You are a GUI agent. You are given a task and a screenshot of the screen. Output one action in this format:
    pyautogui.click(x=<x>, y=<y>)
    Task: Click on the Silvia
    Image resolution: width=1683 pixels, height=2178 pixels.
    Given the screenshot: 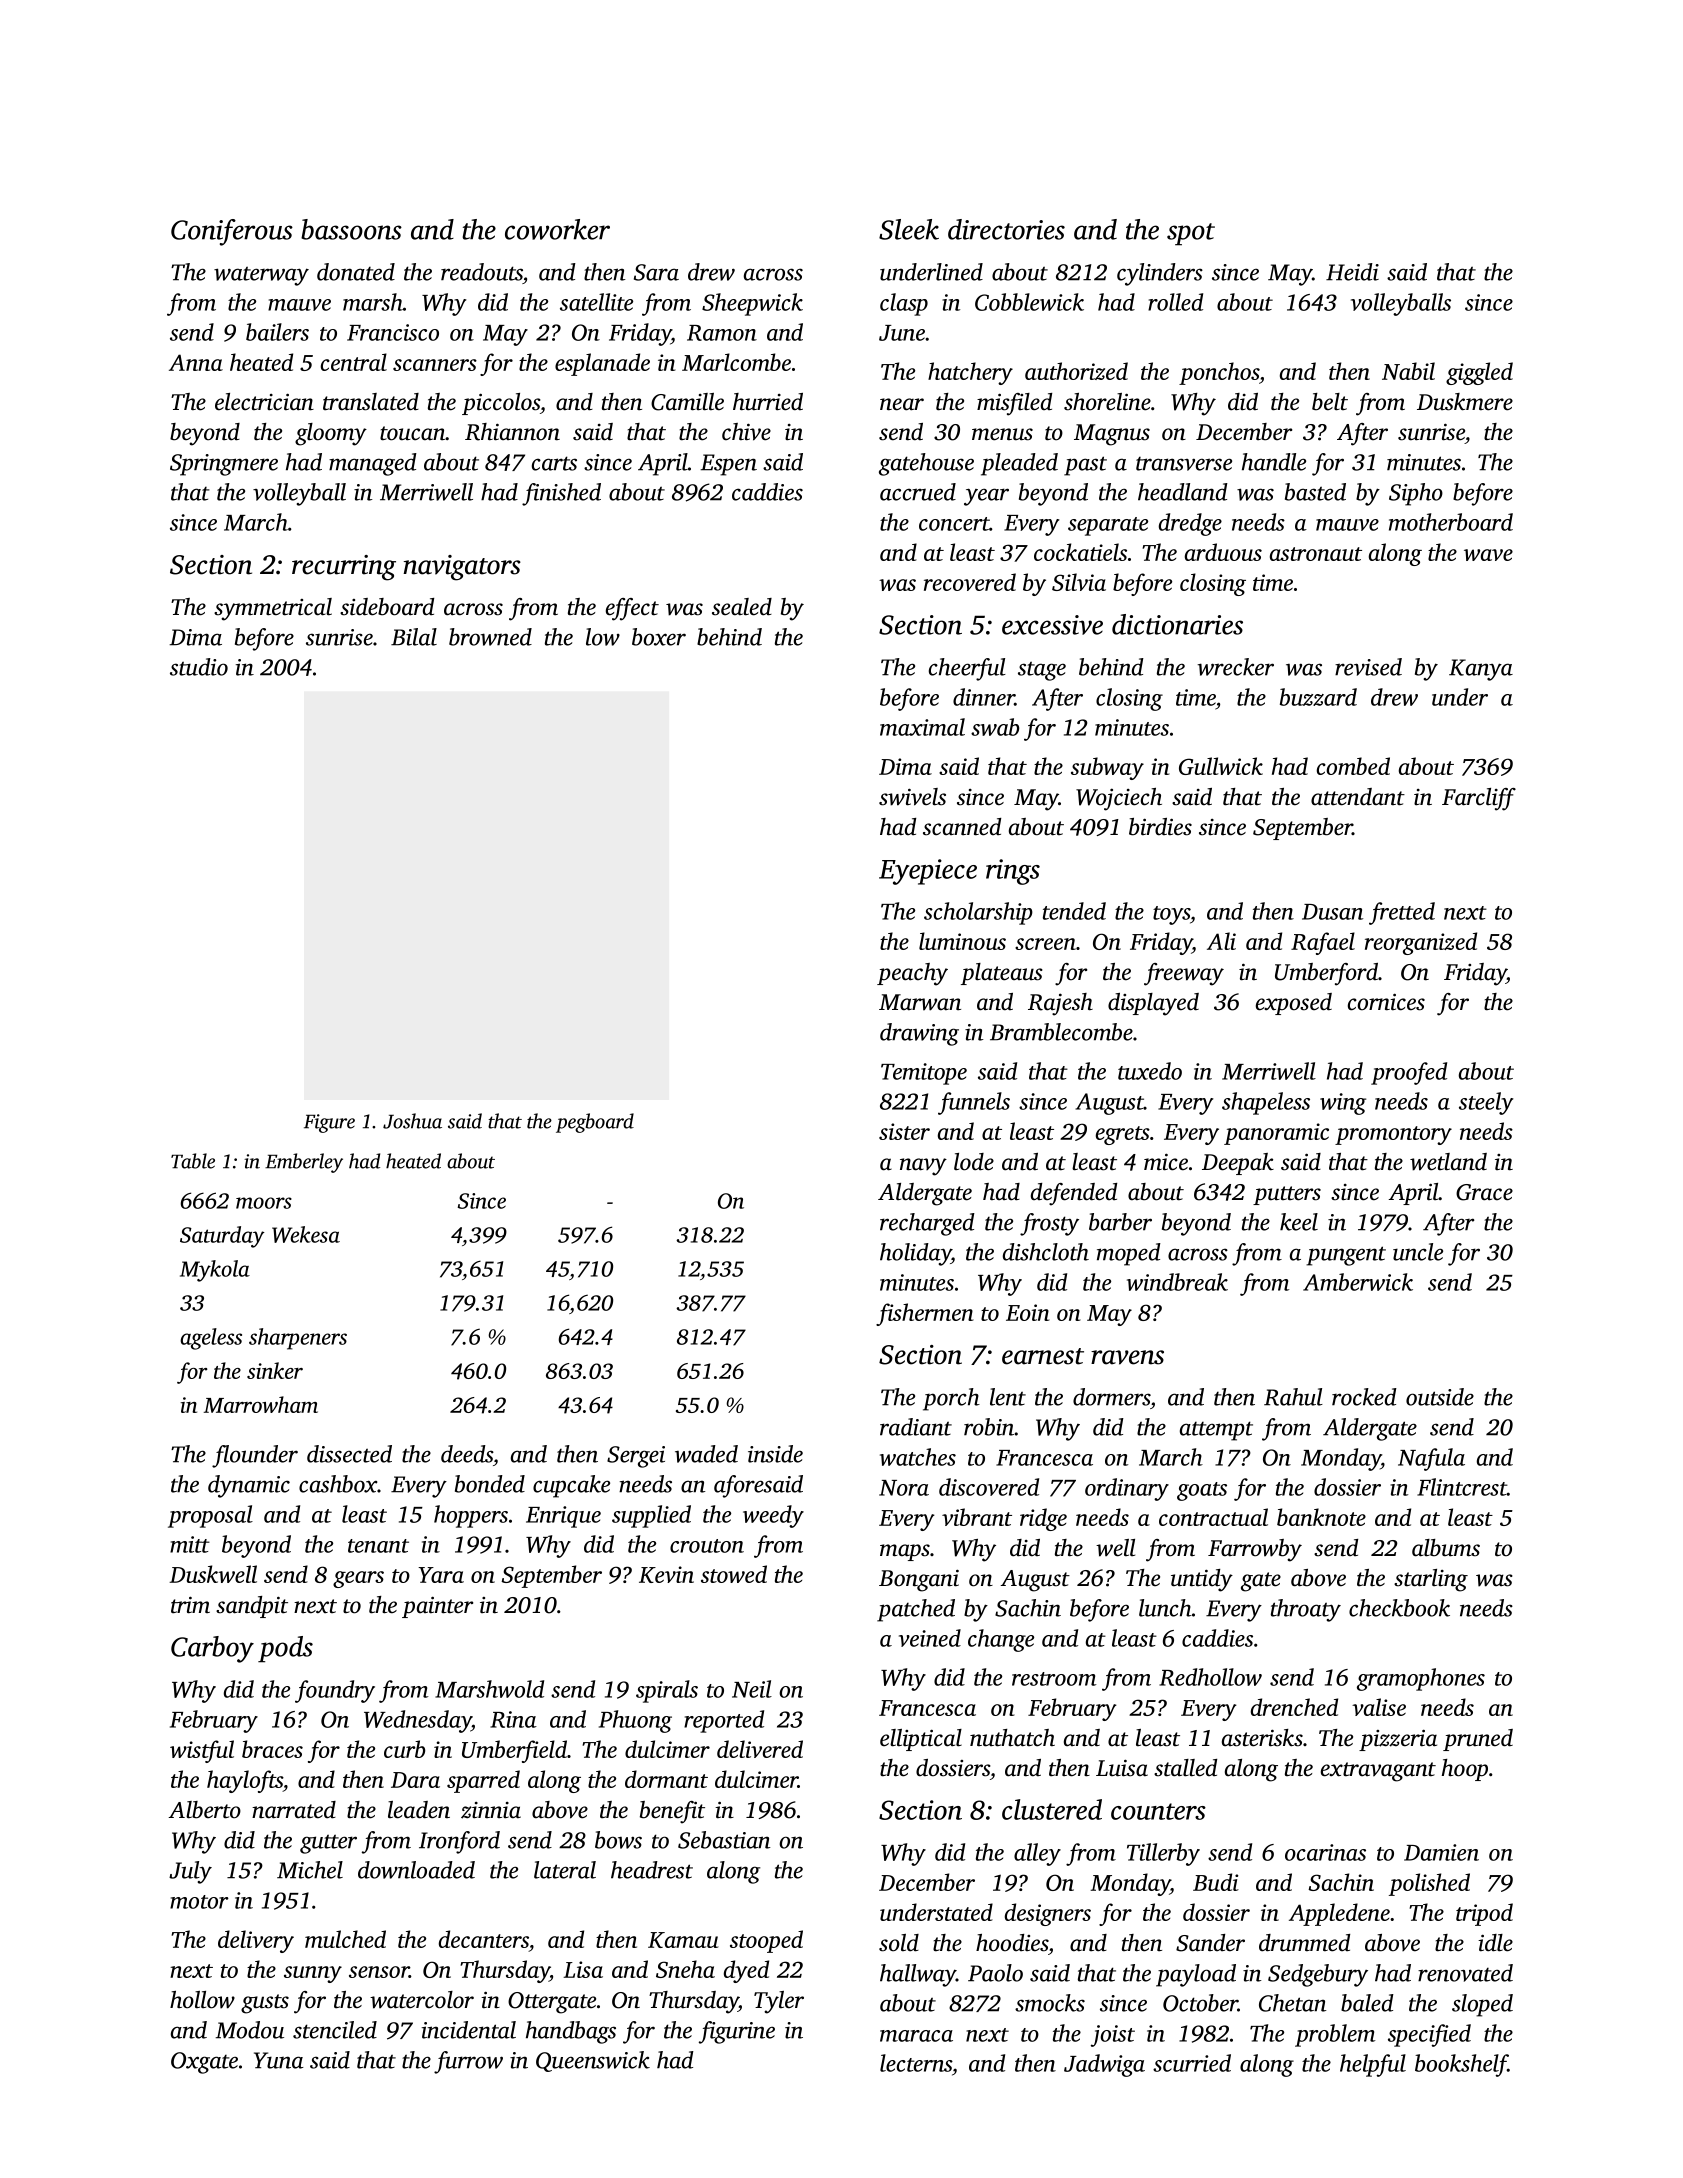 What is the action you would take?
    pyautogui.click(x=1079, y=582)
